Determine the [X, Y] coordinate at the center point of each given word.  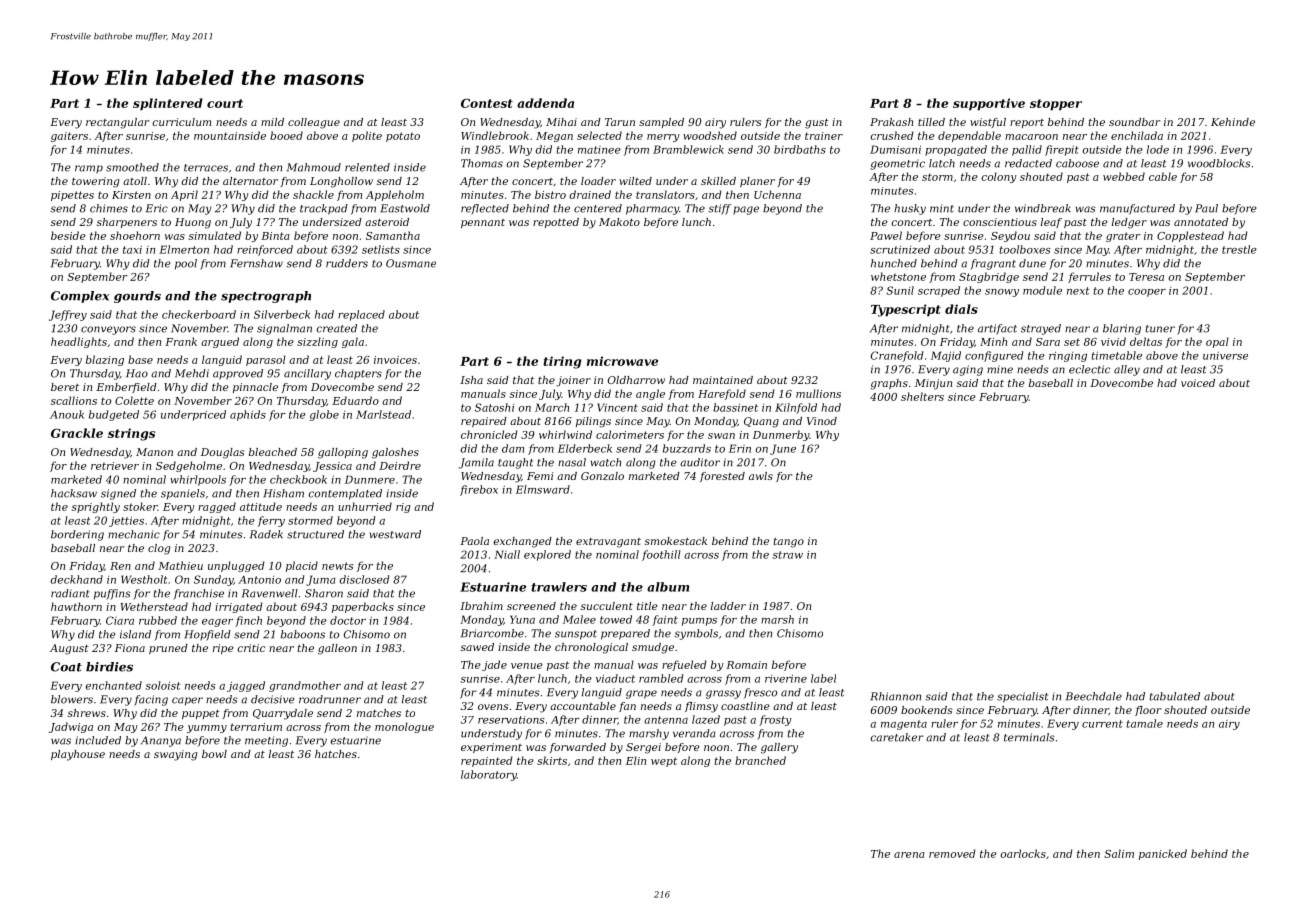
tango [789, 543]
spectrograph [266, 297]
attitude [261, 506]
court [225, 103]
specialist [1022, 697]
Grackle [77, 433]
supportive [989, 104]
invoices [395, 360]
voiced [1198, 383]
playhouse [78, 755]
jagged [246, 686]
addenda [545, 103]
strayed [1041, 329]
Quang [761, 422]
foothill [661, 555]
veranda [694, 733]
